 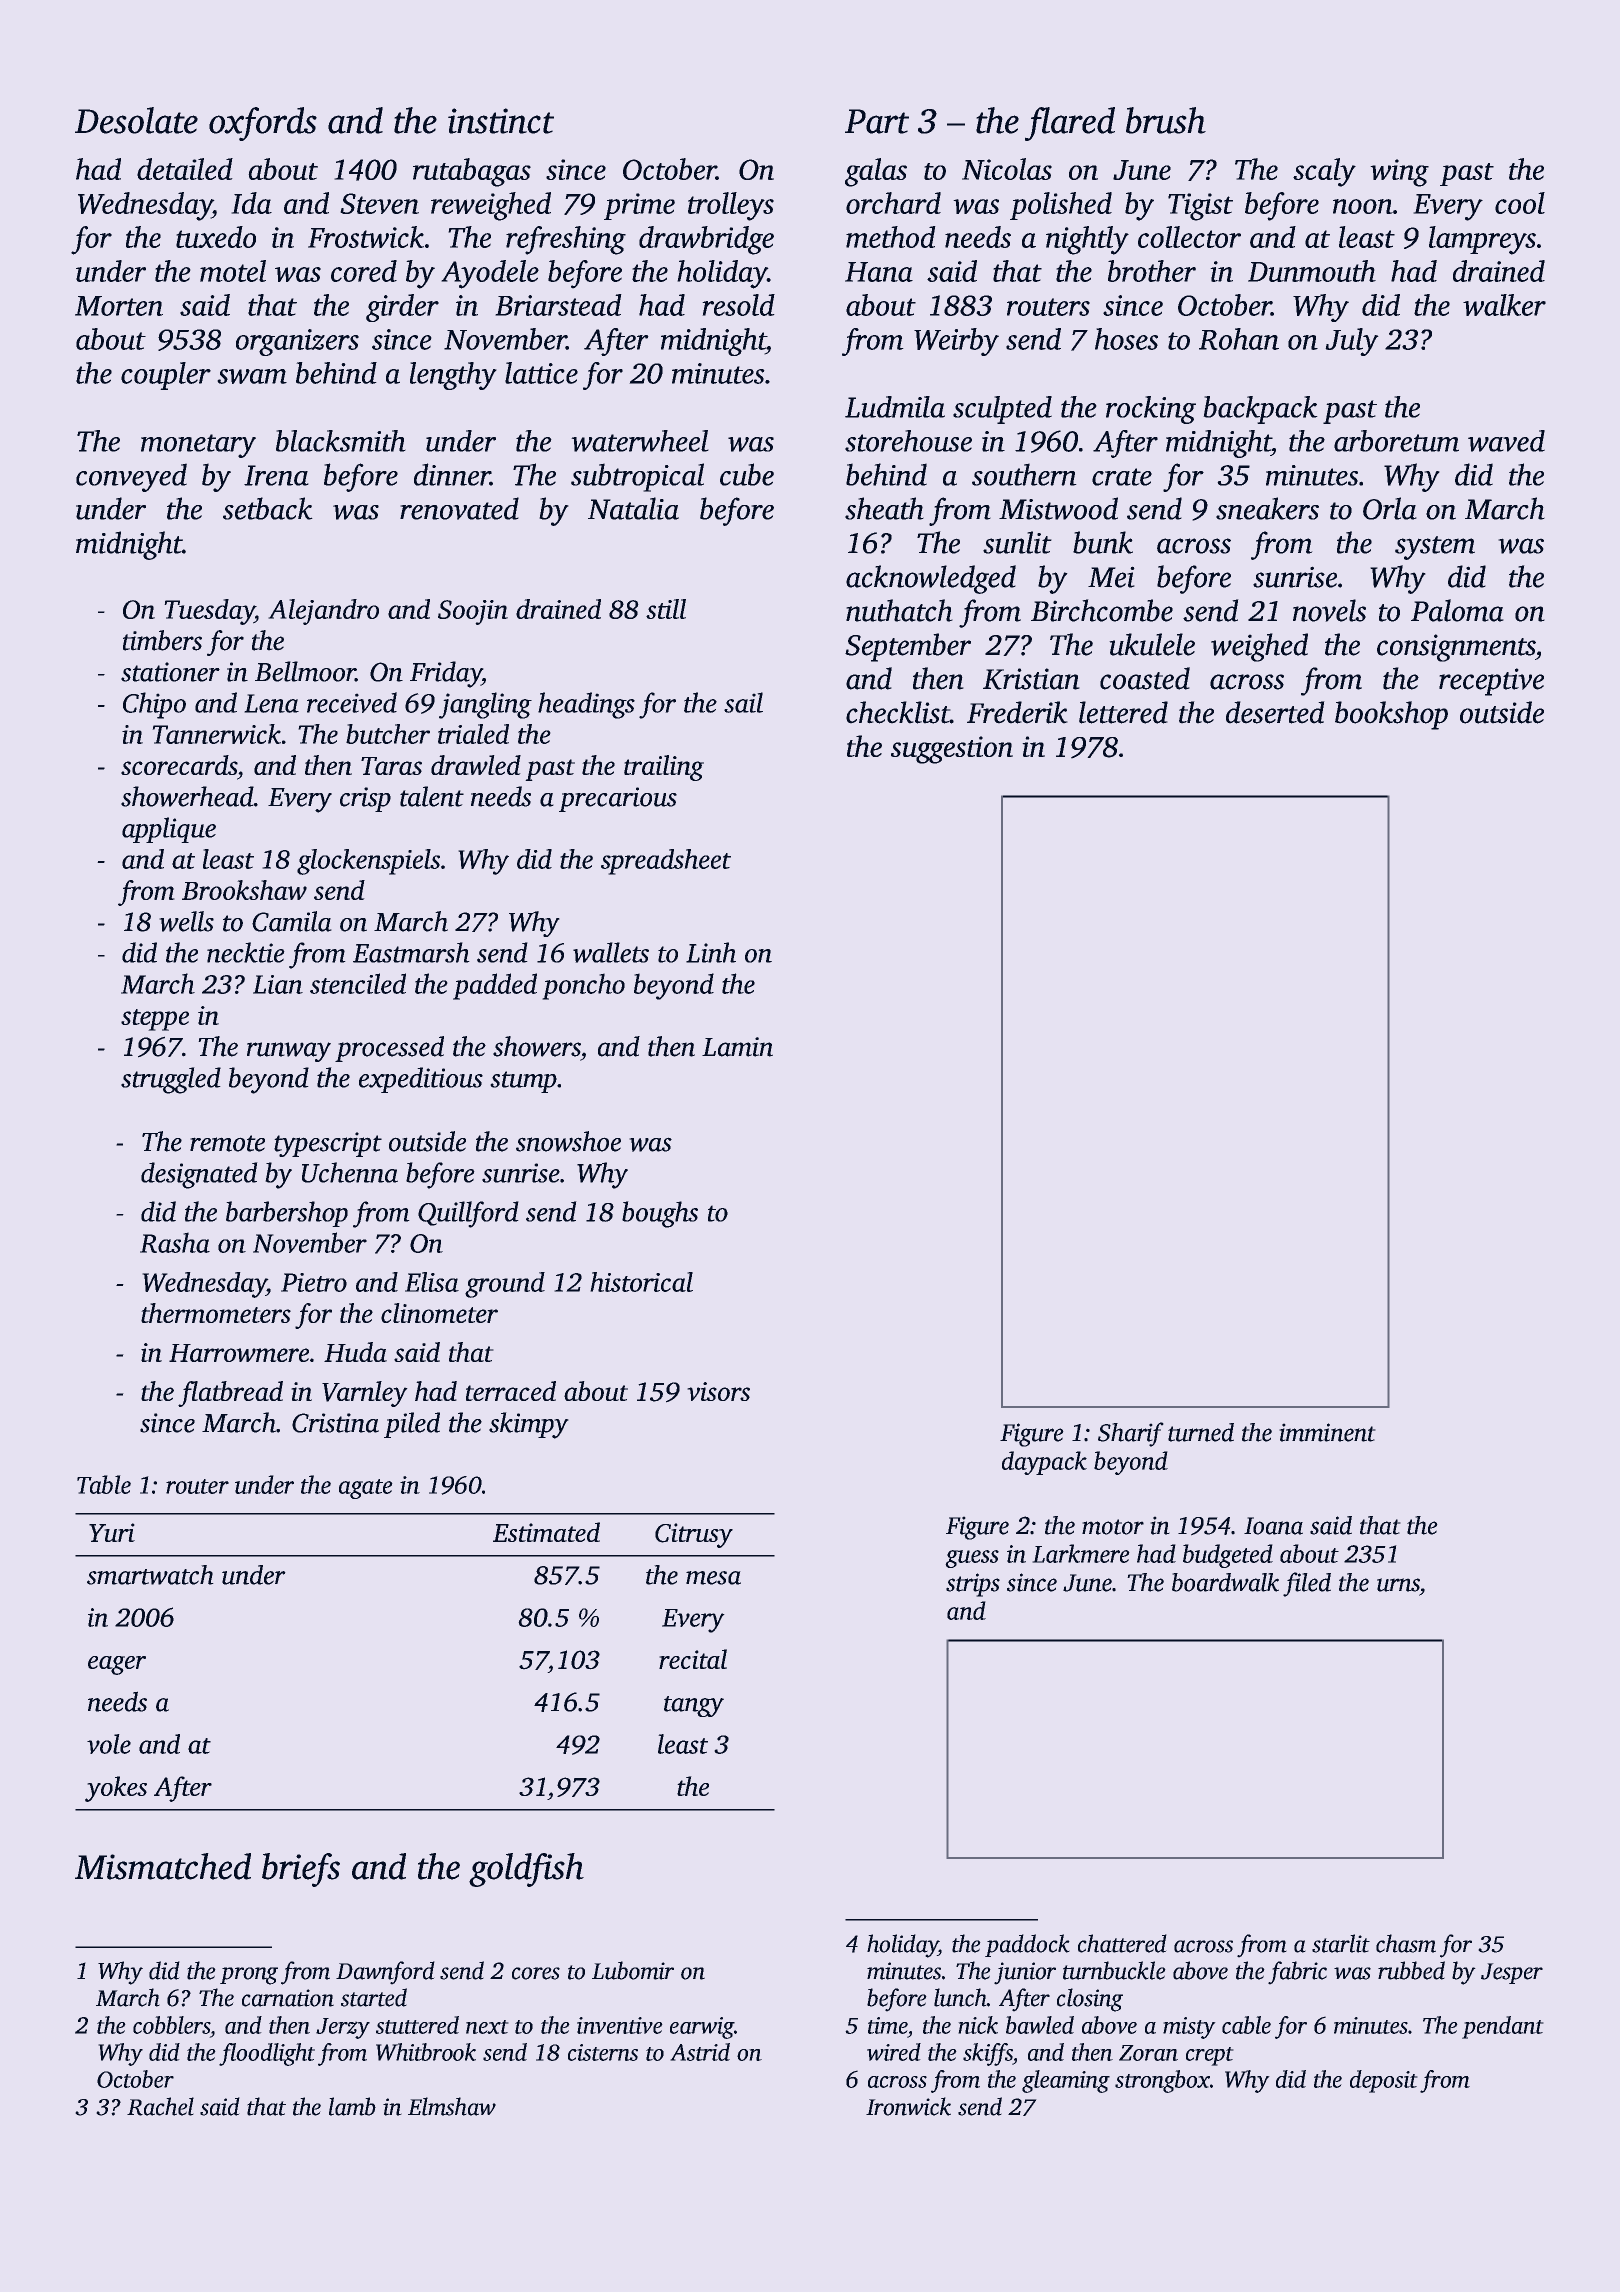 I want to click on Part, so click(x=877, y=121).
